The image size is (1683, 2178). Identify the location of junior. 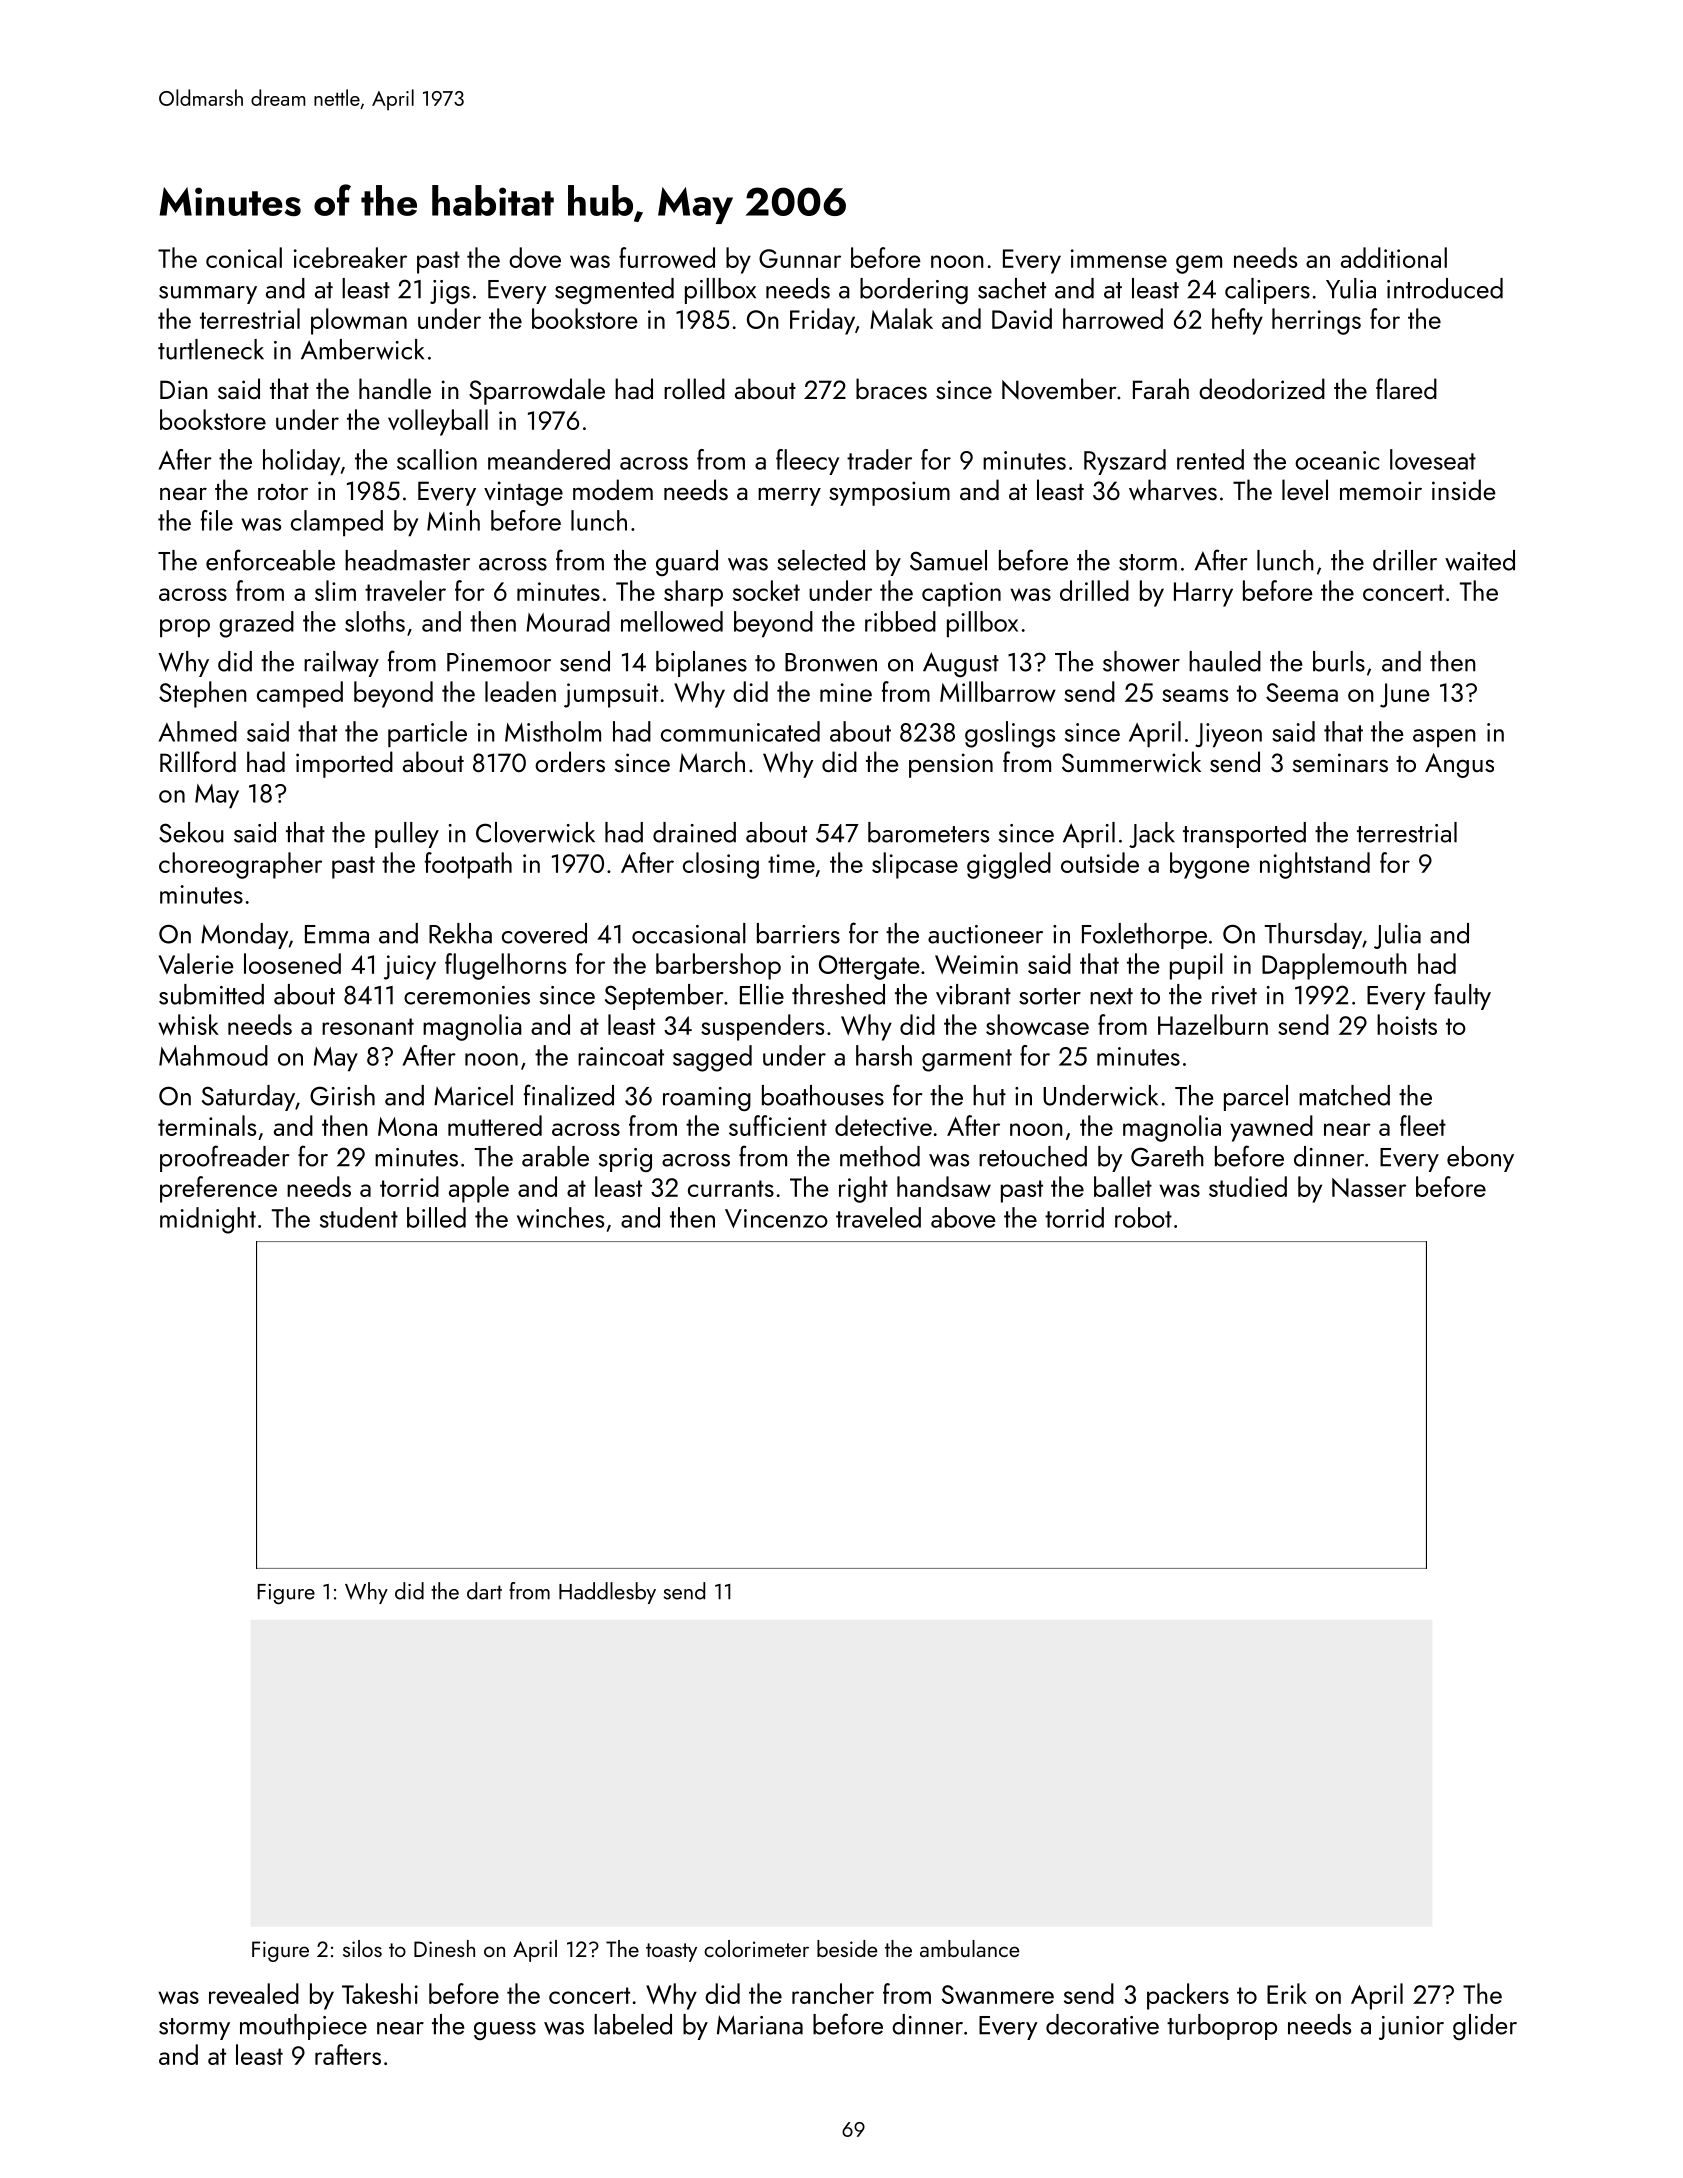
(1411, 2028).
